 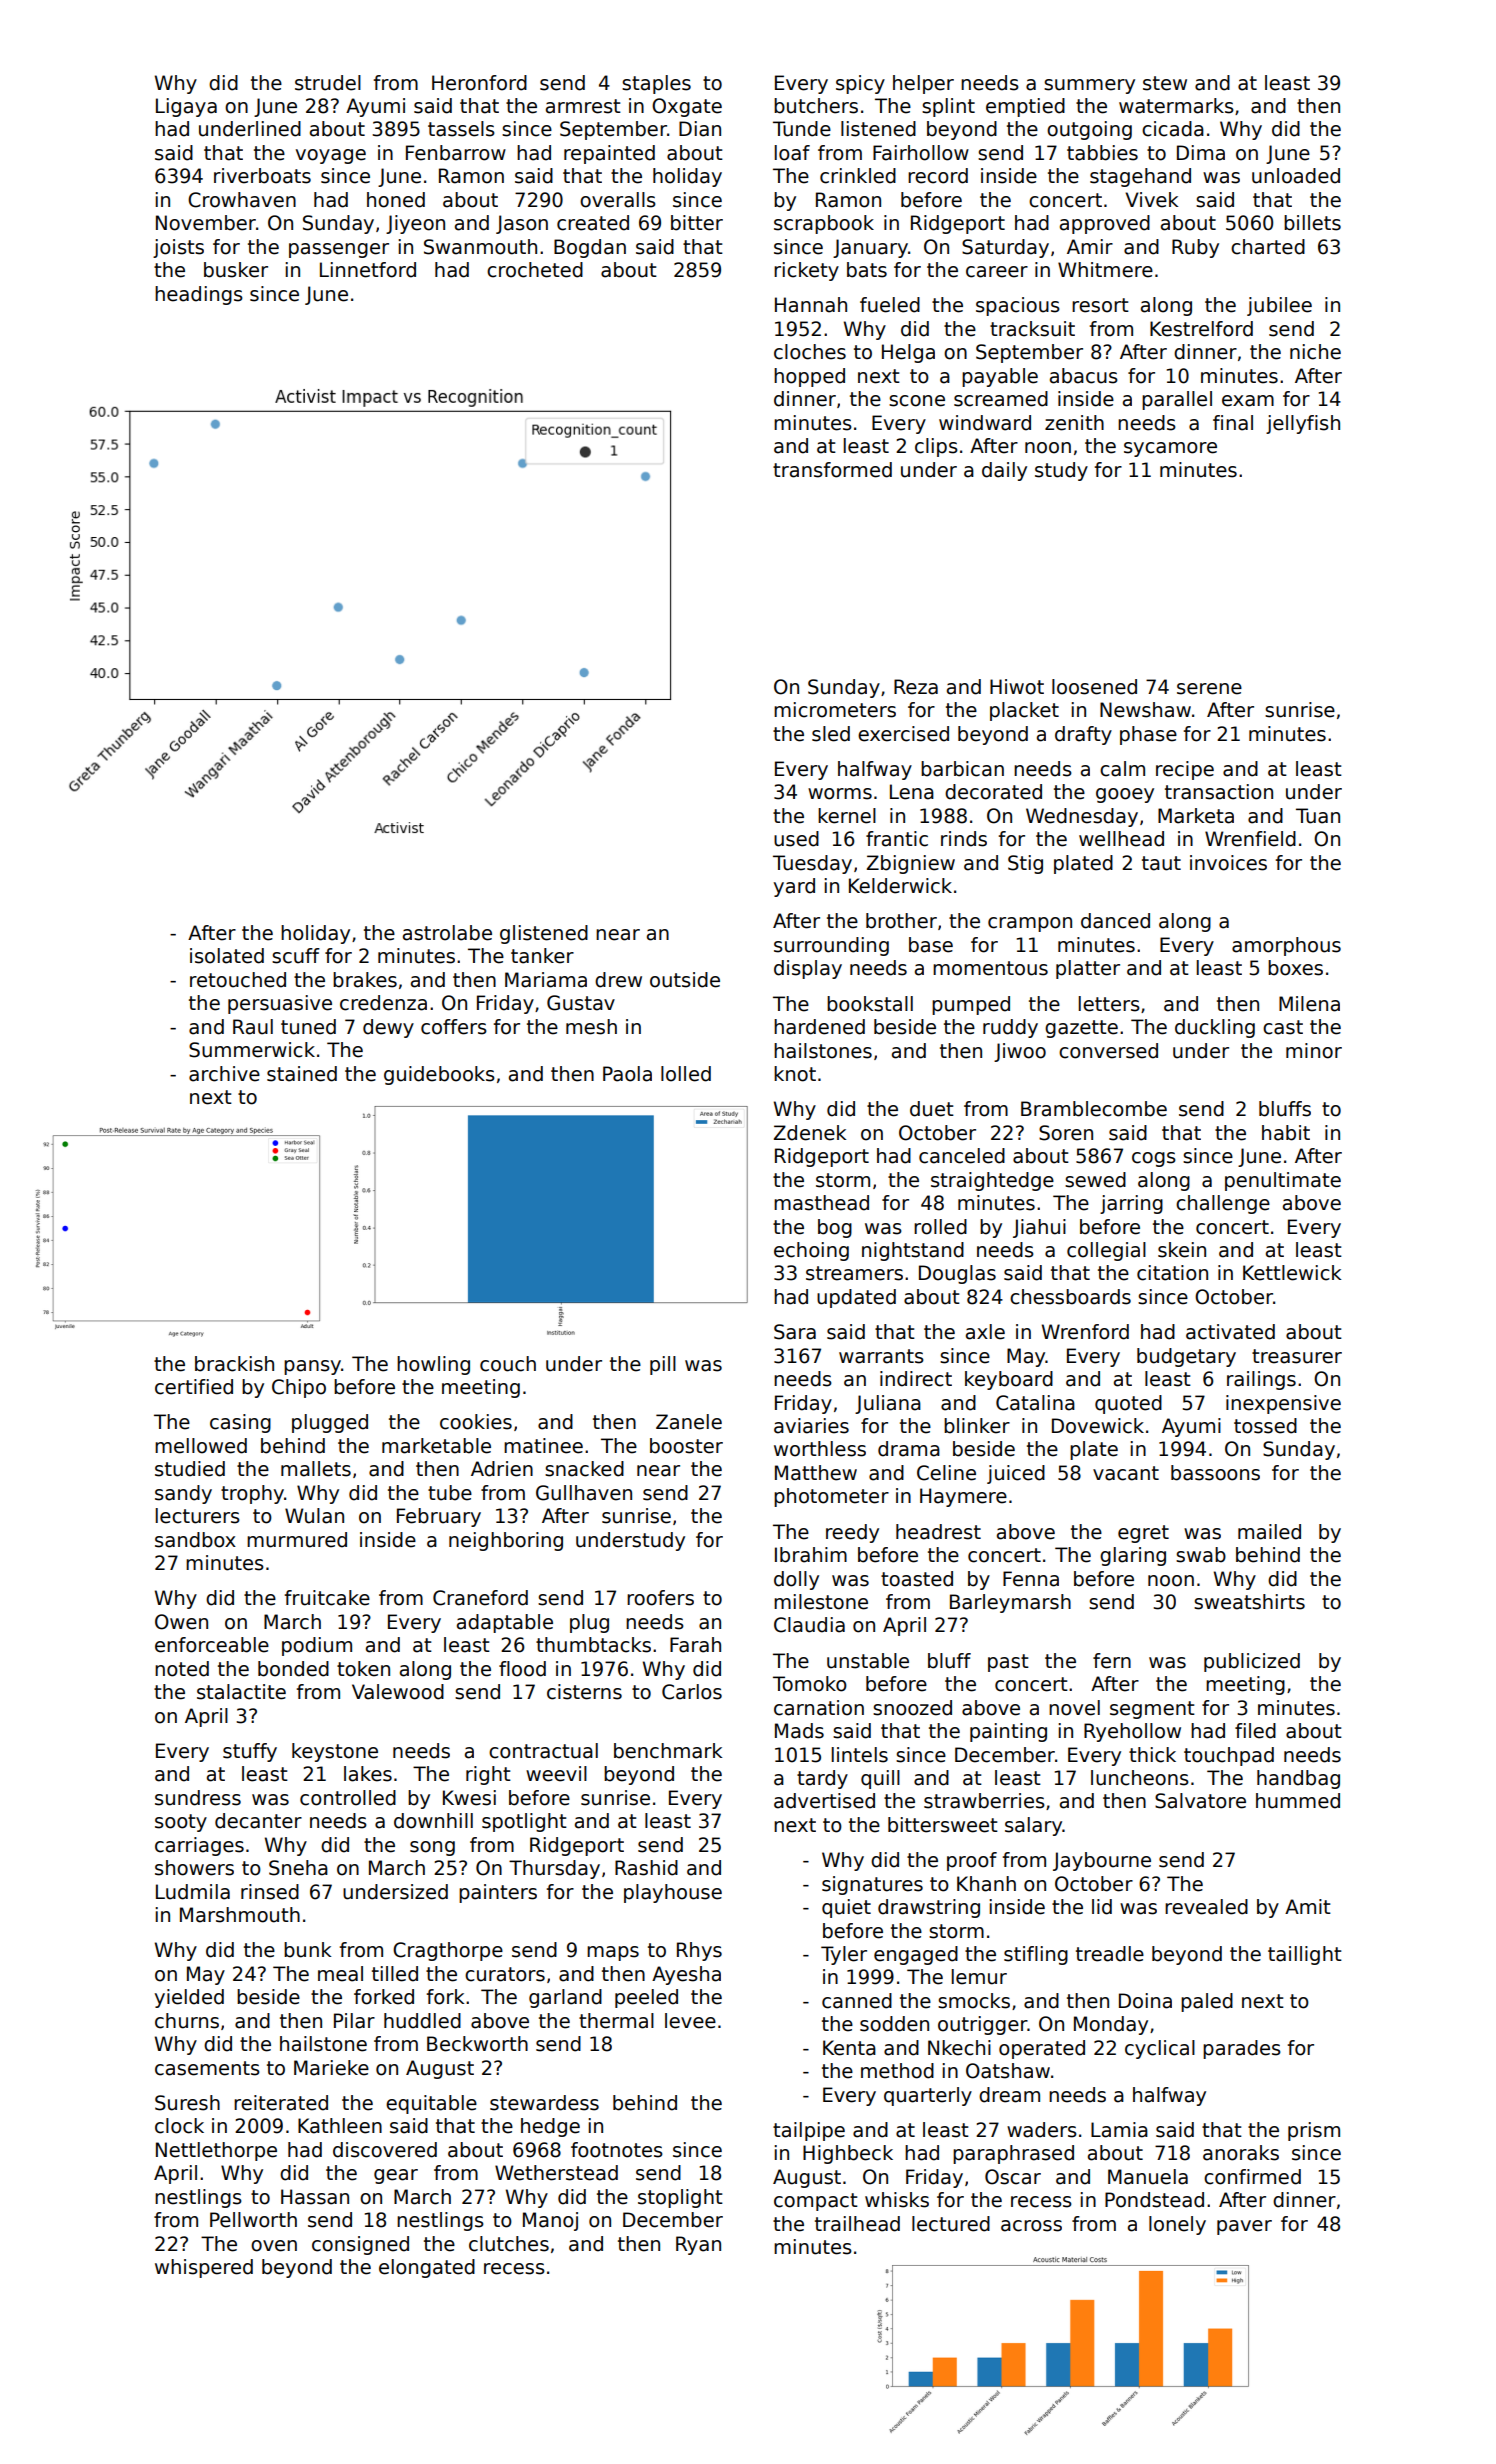 What do you see at coordinates (831, 1497) in the screenshot?
I see `photometer` at bounding box center [831, 1497].
